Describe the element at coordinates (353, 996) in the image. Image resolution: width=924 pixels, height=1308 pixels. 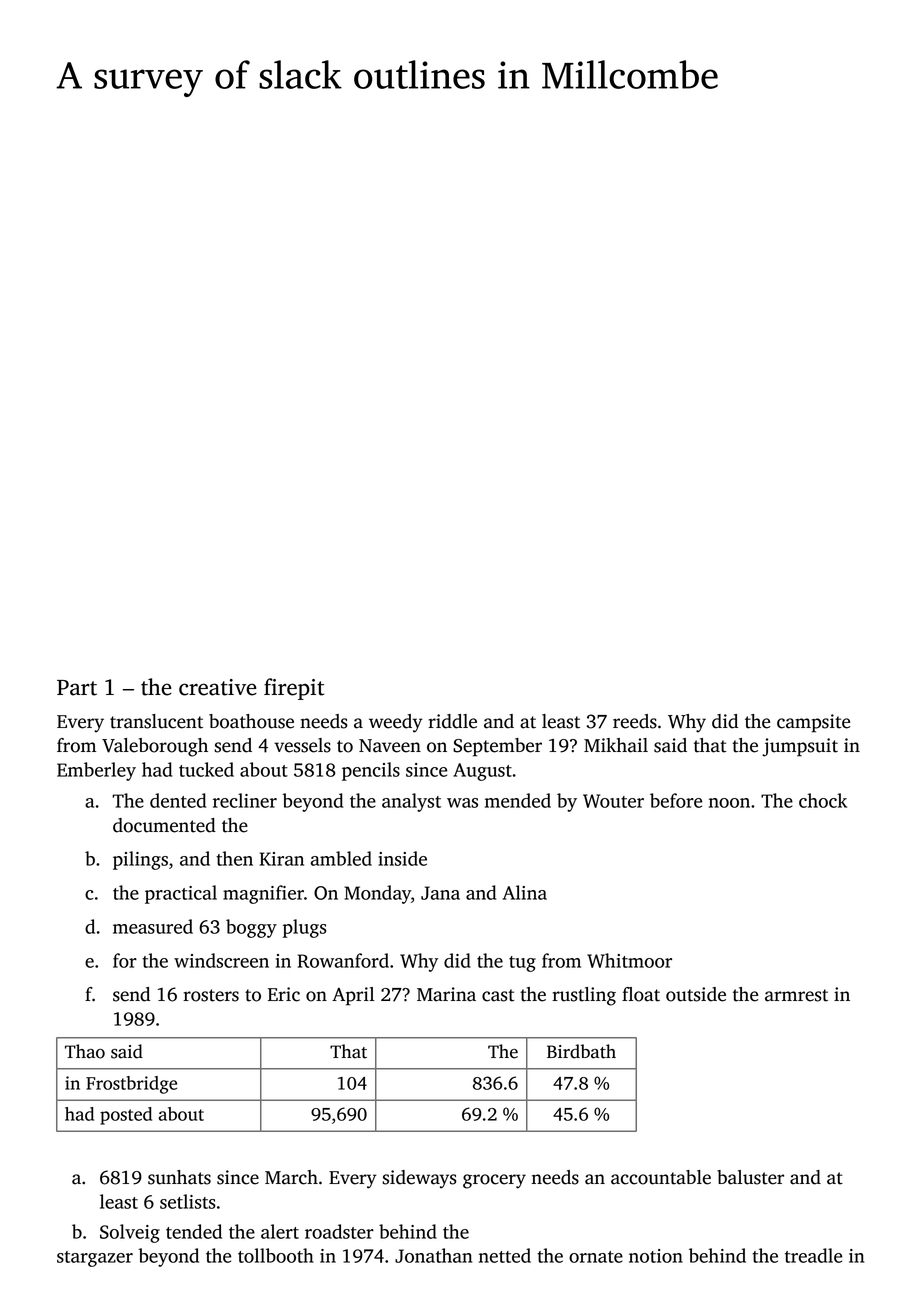
I see `April` at that location.
